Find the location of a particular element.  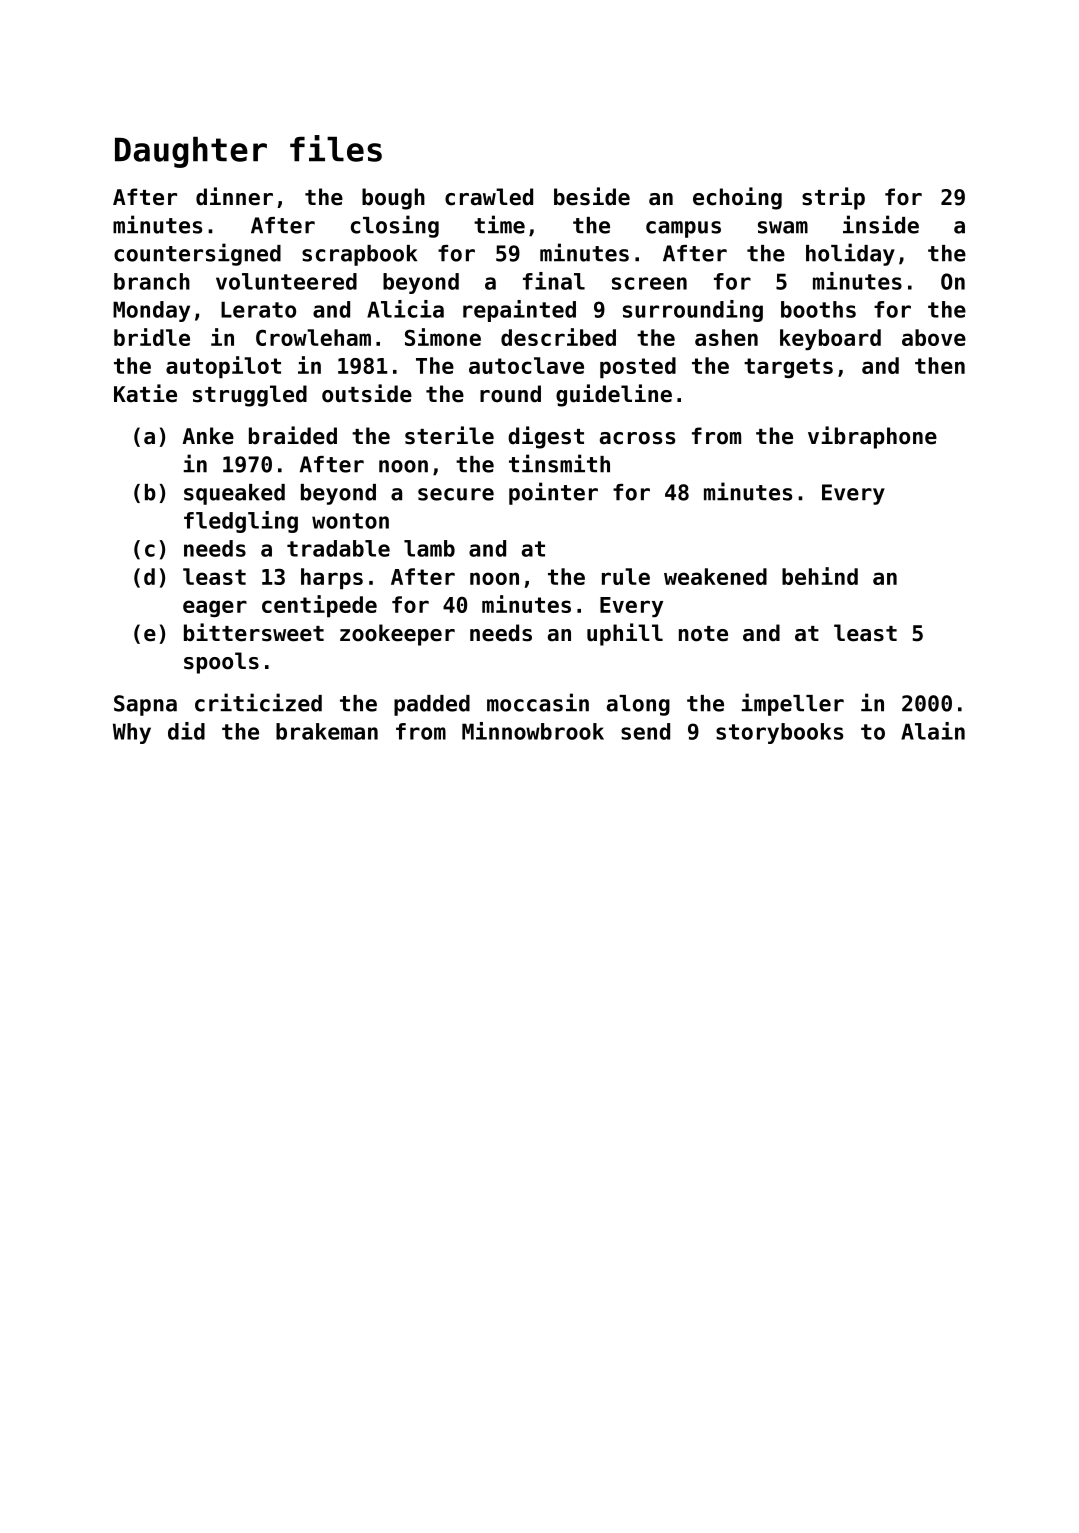

vibraphone is located at coordinates (872, 437).
